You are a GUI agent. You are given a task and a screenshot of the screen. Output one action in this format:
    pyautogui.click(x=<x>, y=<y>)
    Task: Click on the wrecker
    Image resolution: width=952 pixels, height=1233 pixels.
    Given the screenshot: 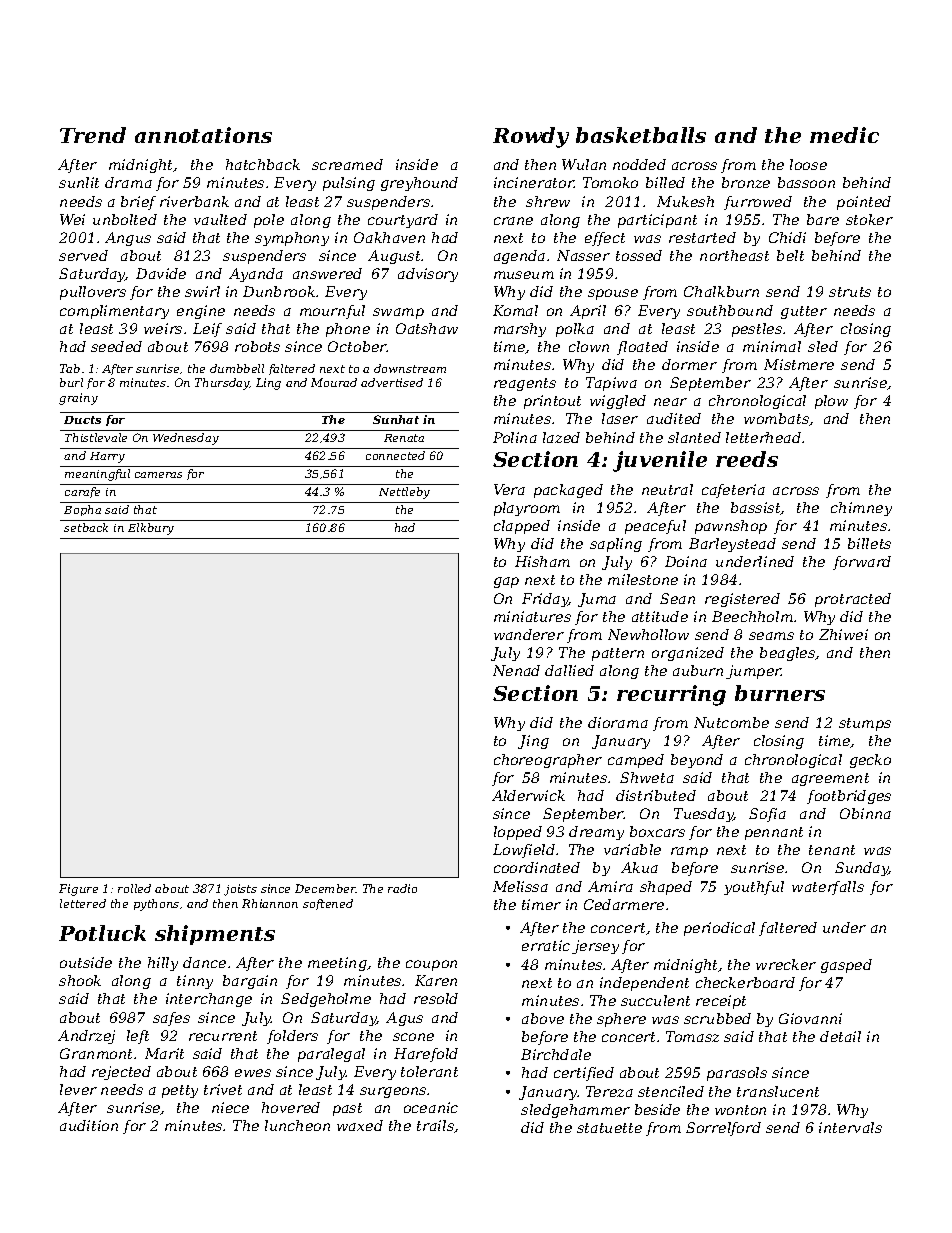 What is the action you would take?
    pyautogui.click(x=786, y=964)
